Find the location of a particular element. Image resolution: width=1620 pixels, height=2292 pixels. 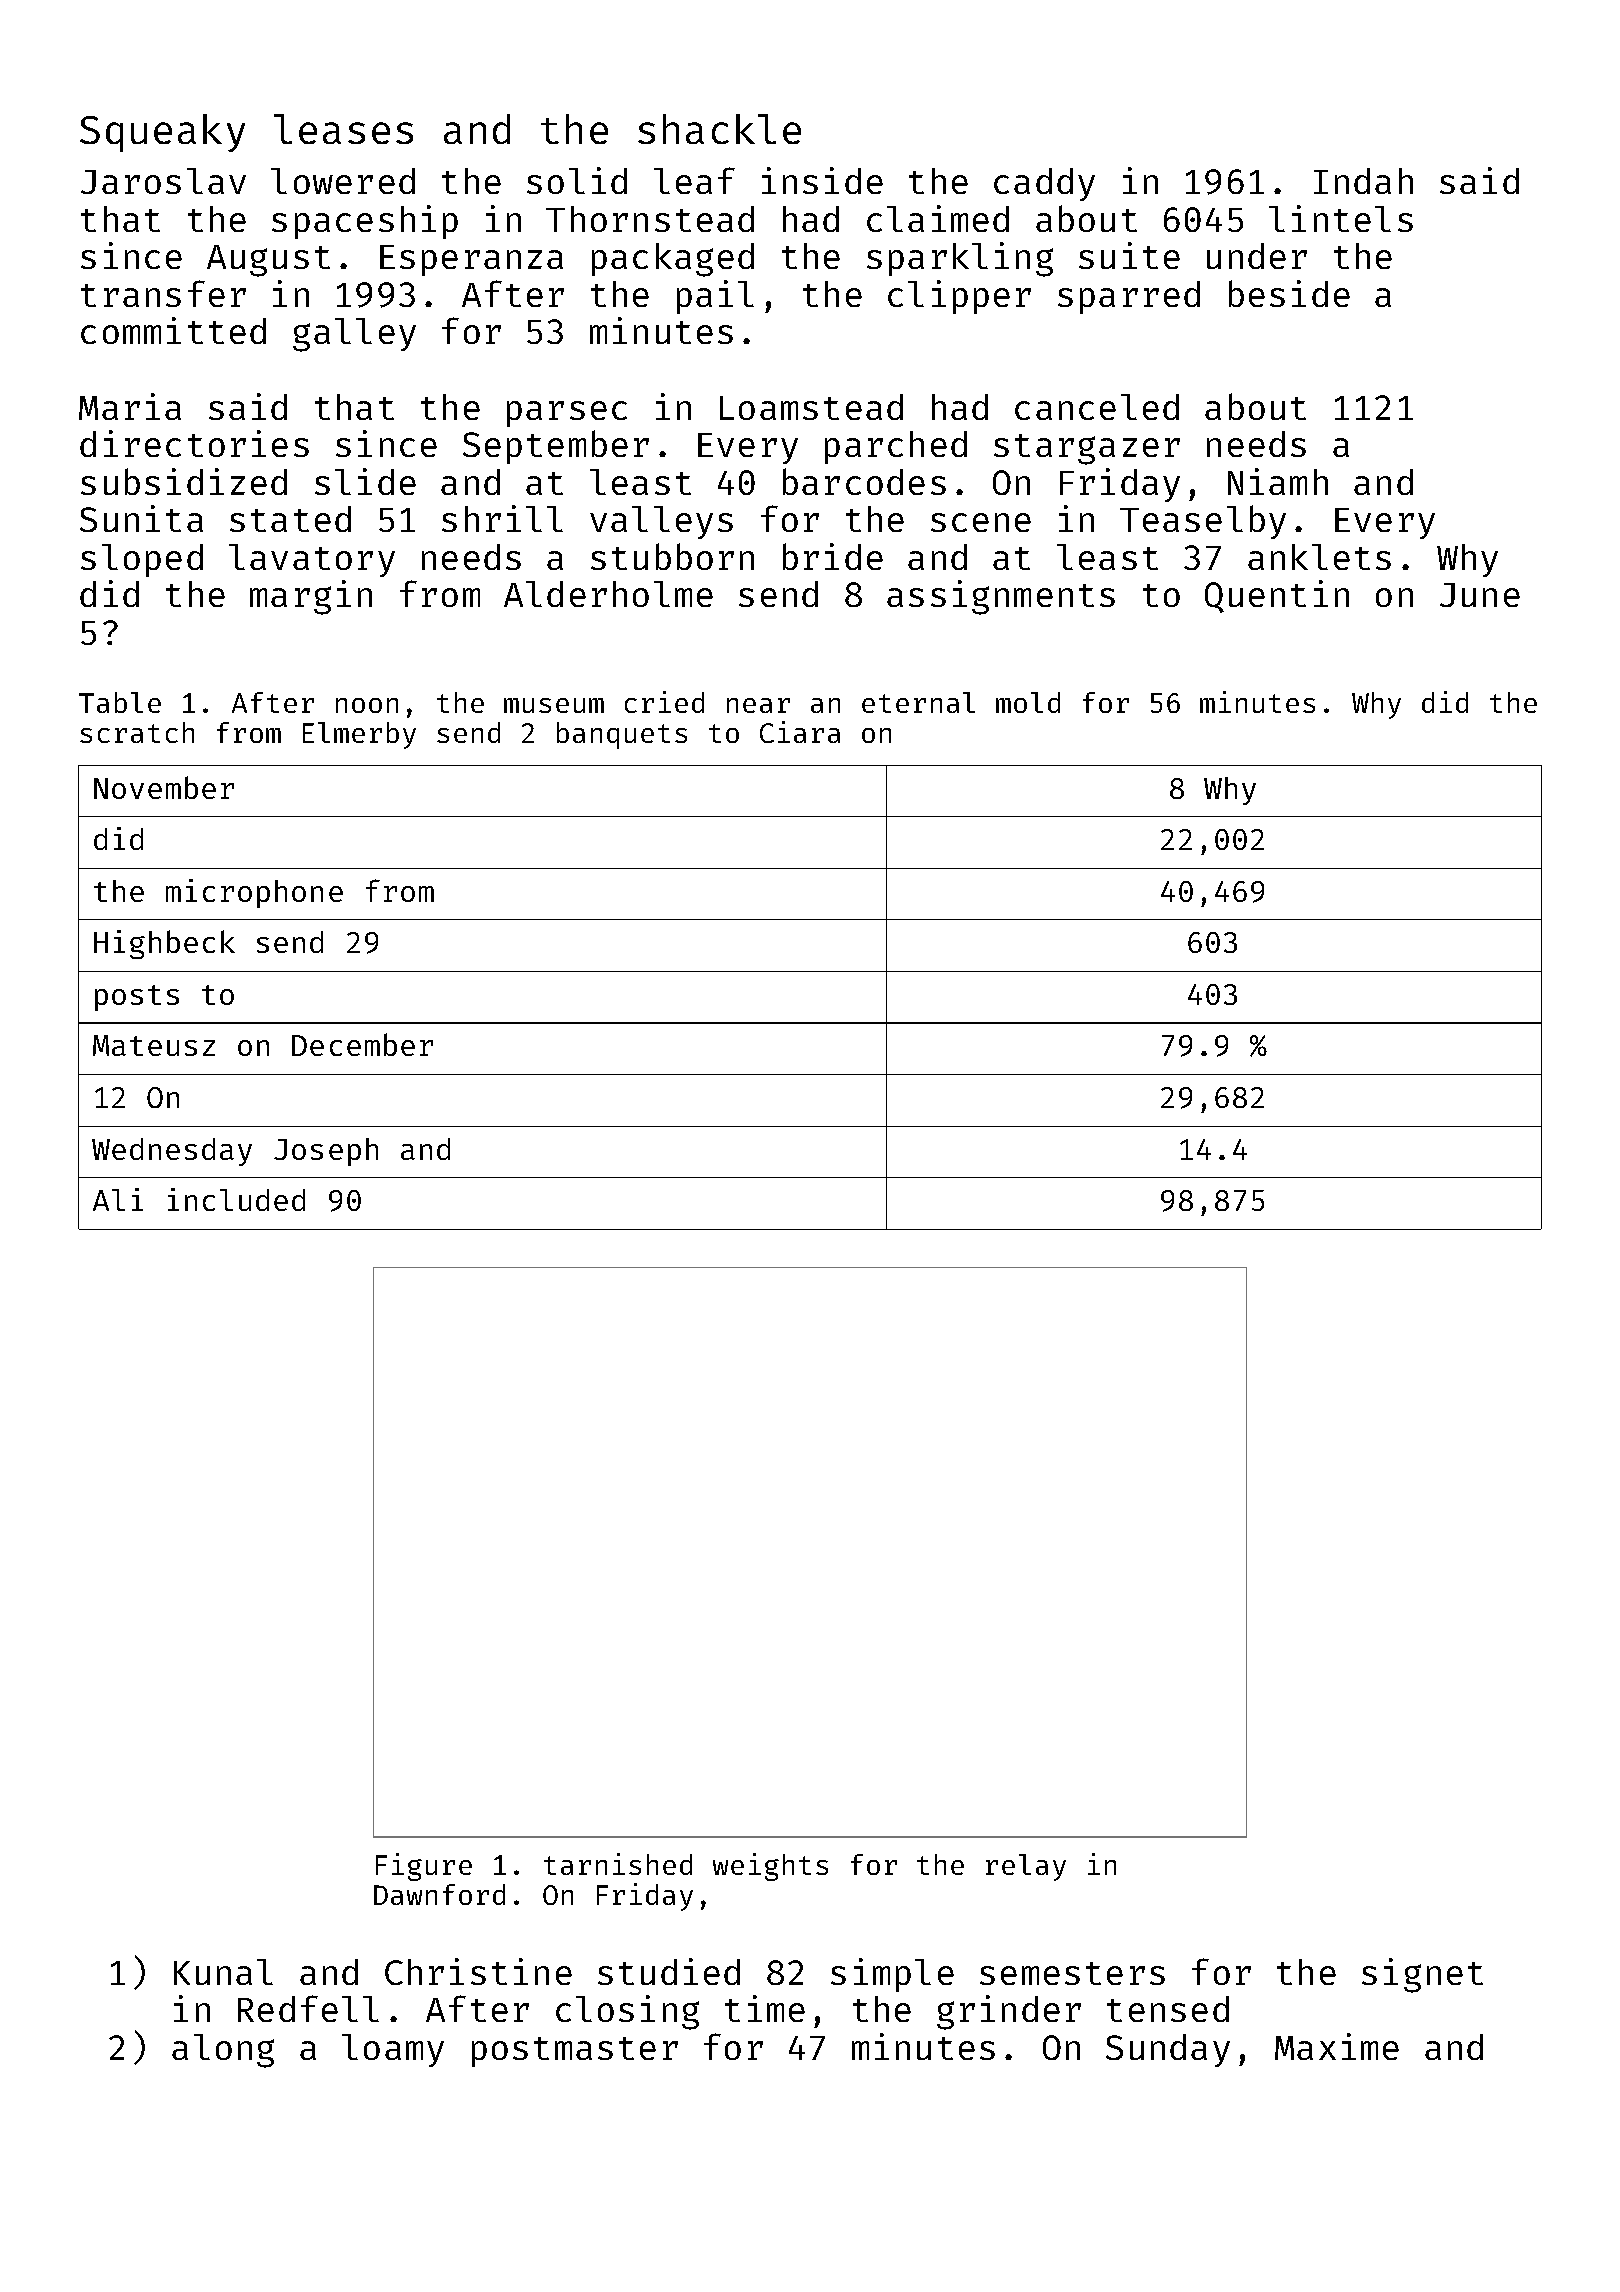

Maxime is located at coordinates (1337, 2046).
